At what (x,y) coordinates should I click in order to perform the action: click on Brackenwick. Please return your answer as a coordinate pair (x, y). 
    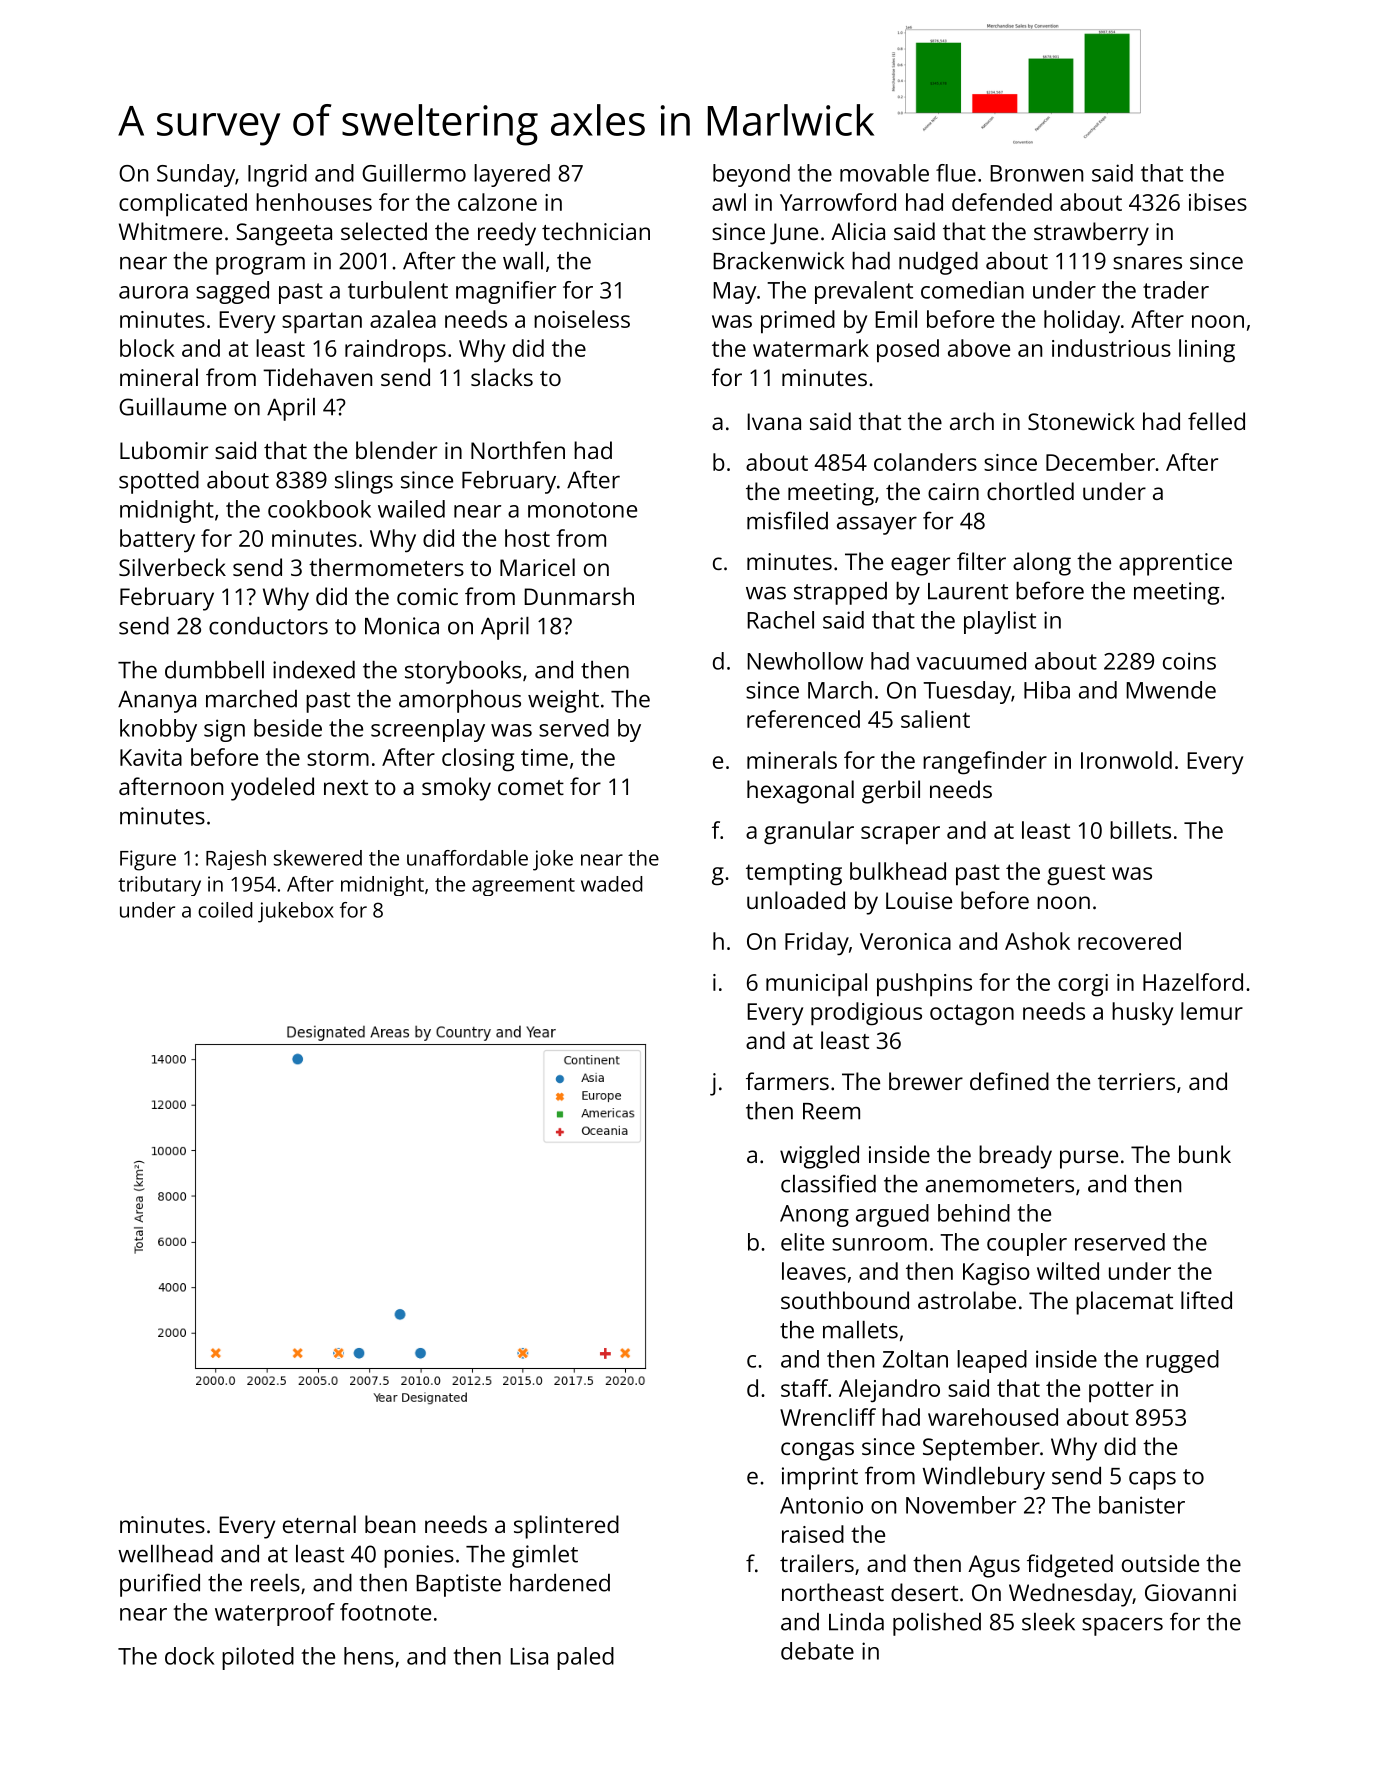
    Looking at the image, I should click on (778, 261).
